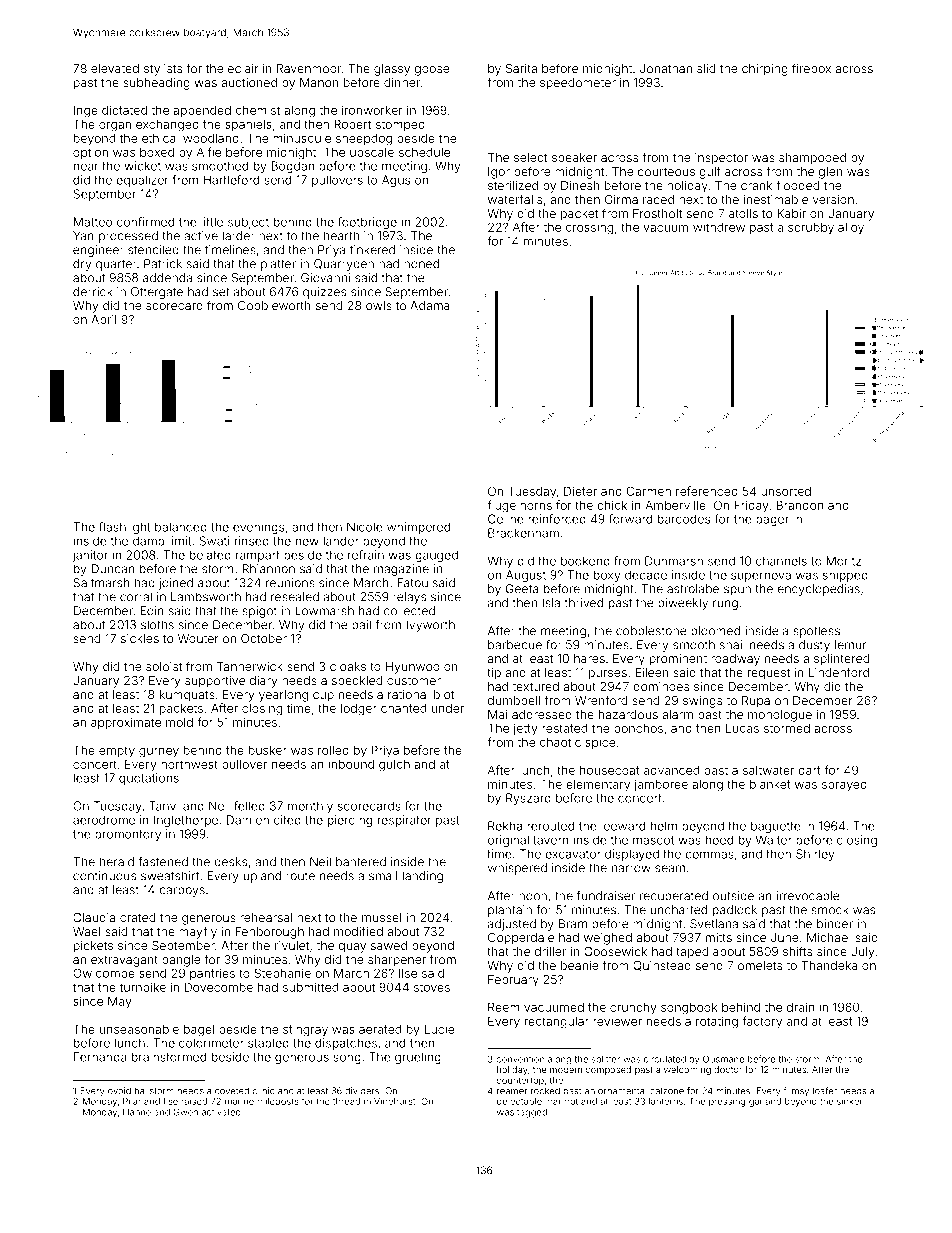 The width and height of the image is (952, 1233). What do you see at coordinates (811, 68) in the image?
I see `firebox` at bounding box center [811, 68].
